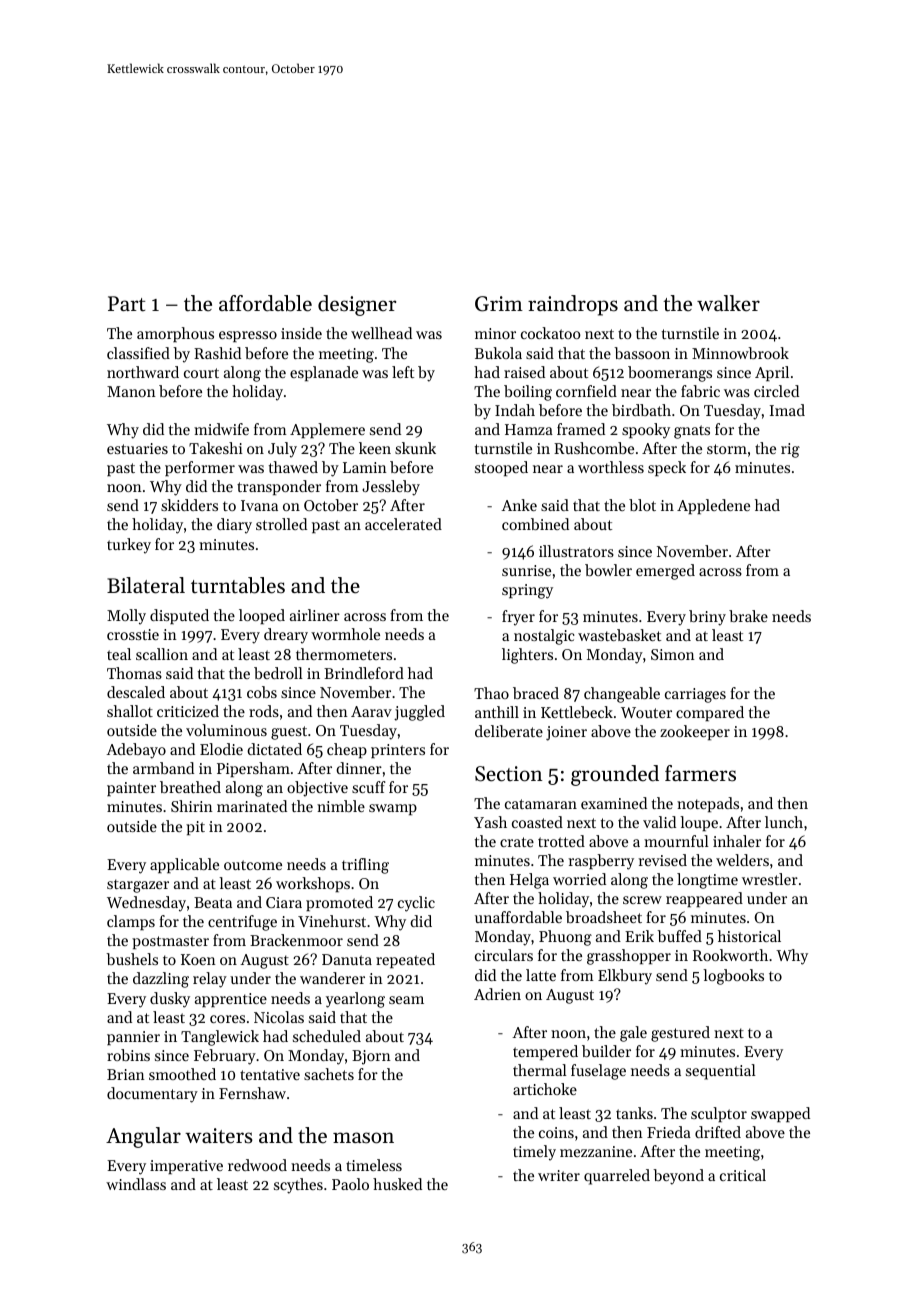  I want to click on walker, so click(728, 303).
